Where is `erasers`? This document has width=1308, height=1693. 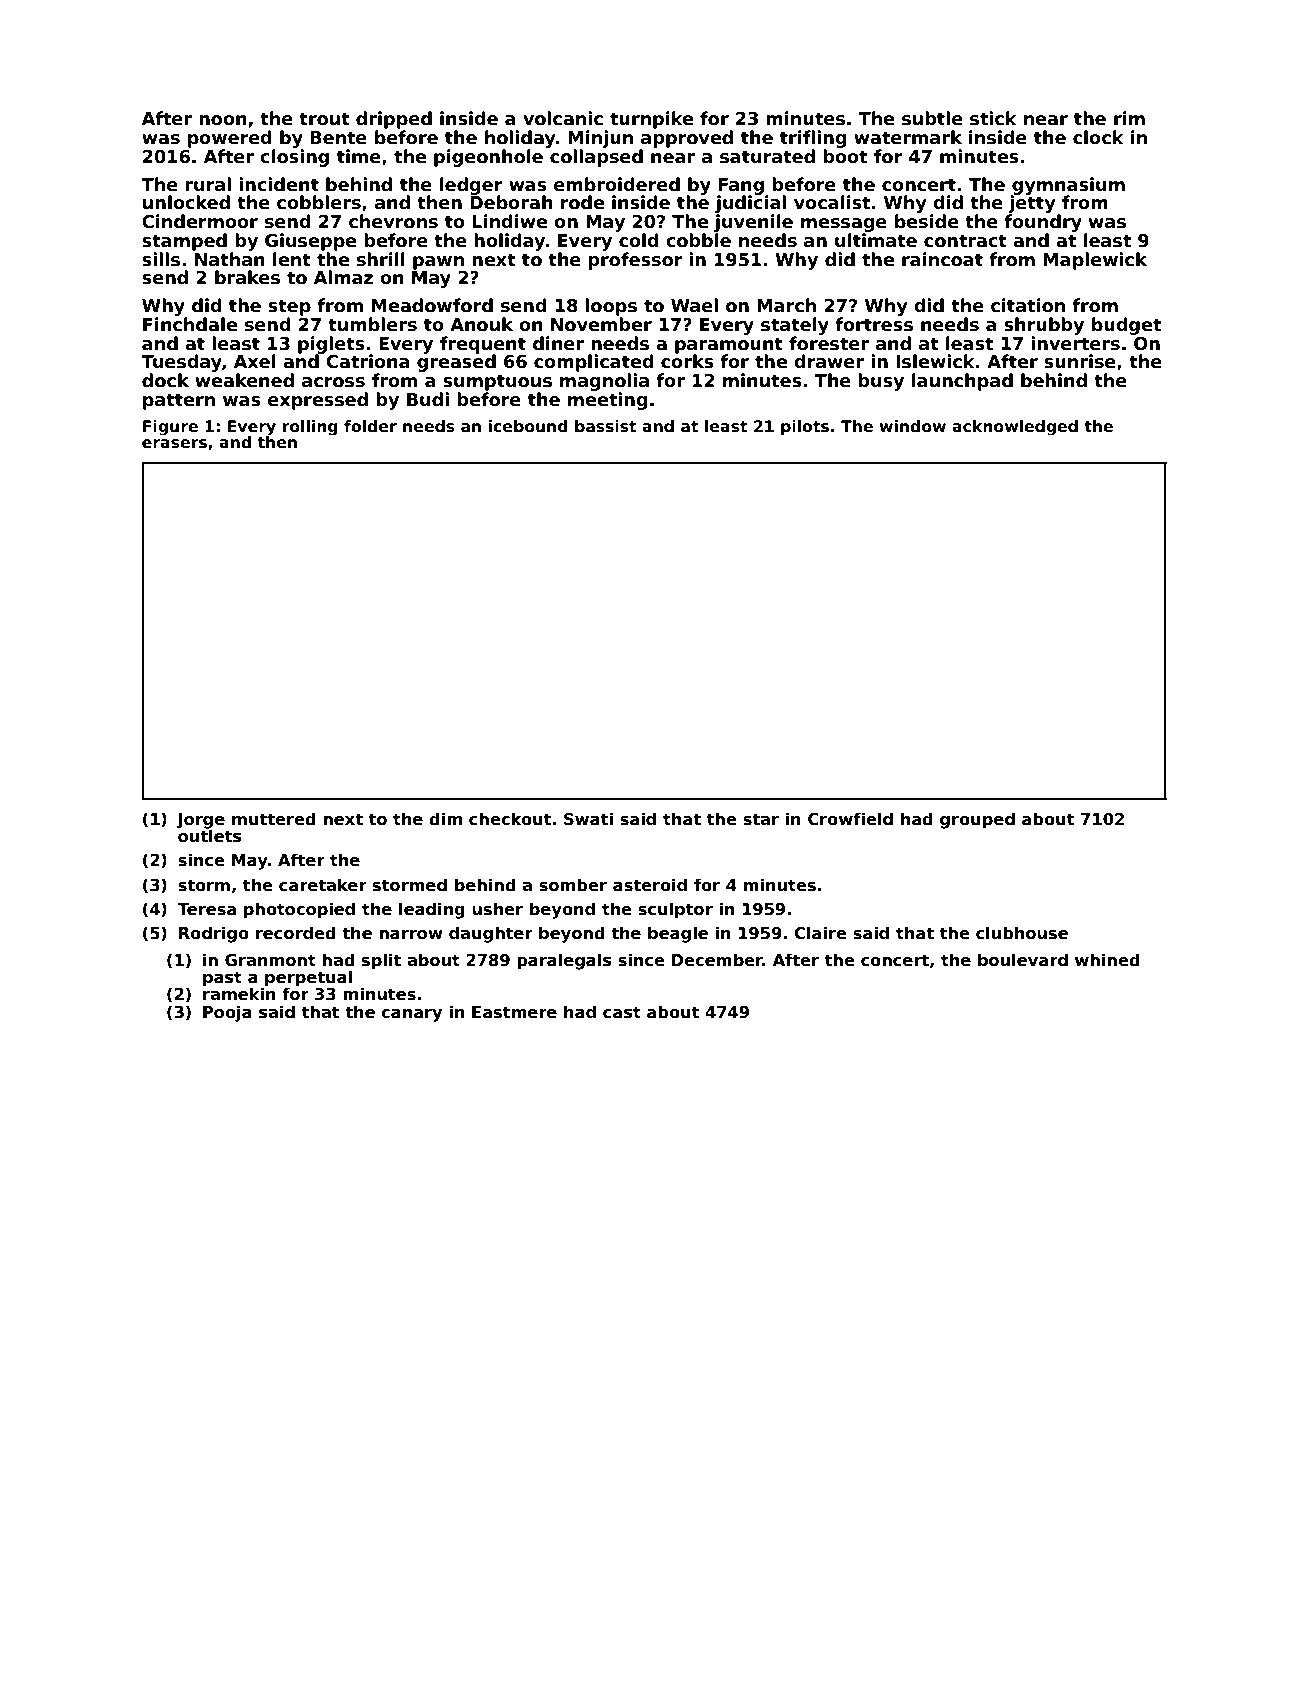
erasers is located at coordinates (174, 444).
